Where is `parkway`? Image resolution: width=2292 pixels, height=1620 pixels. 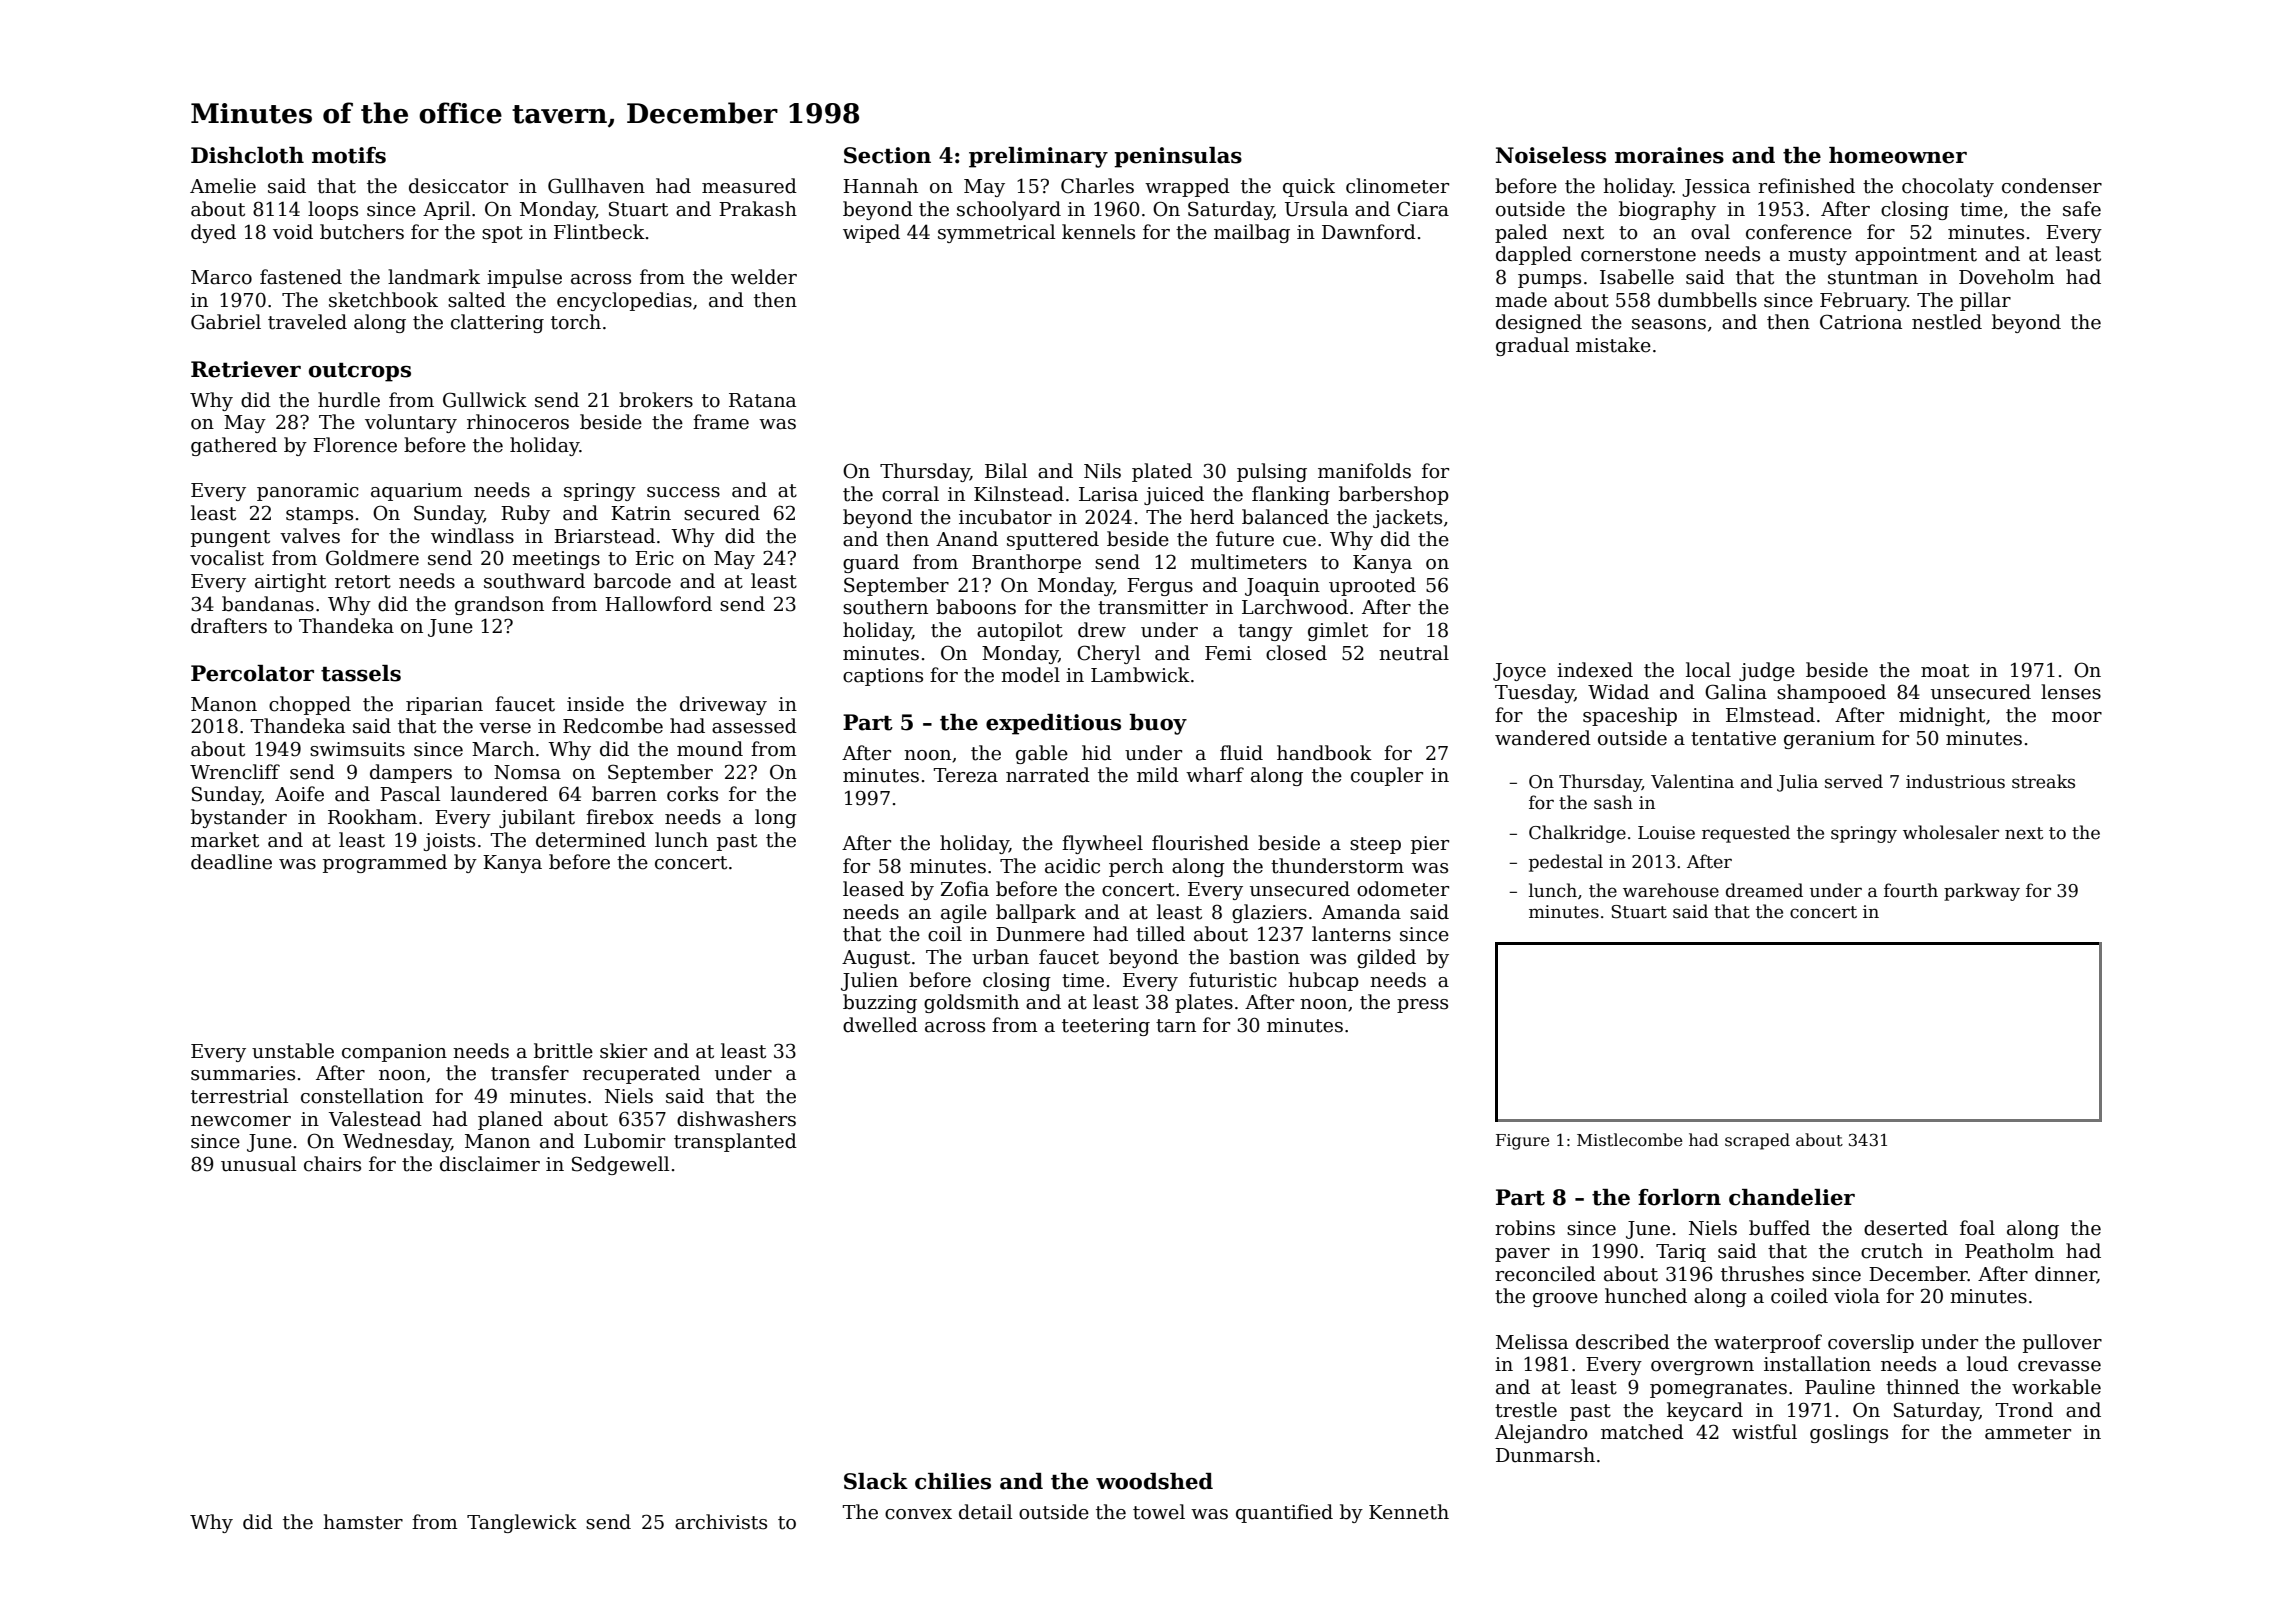
parkway is located at coordinates (1982, 892).
